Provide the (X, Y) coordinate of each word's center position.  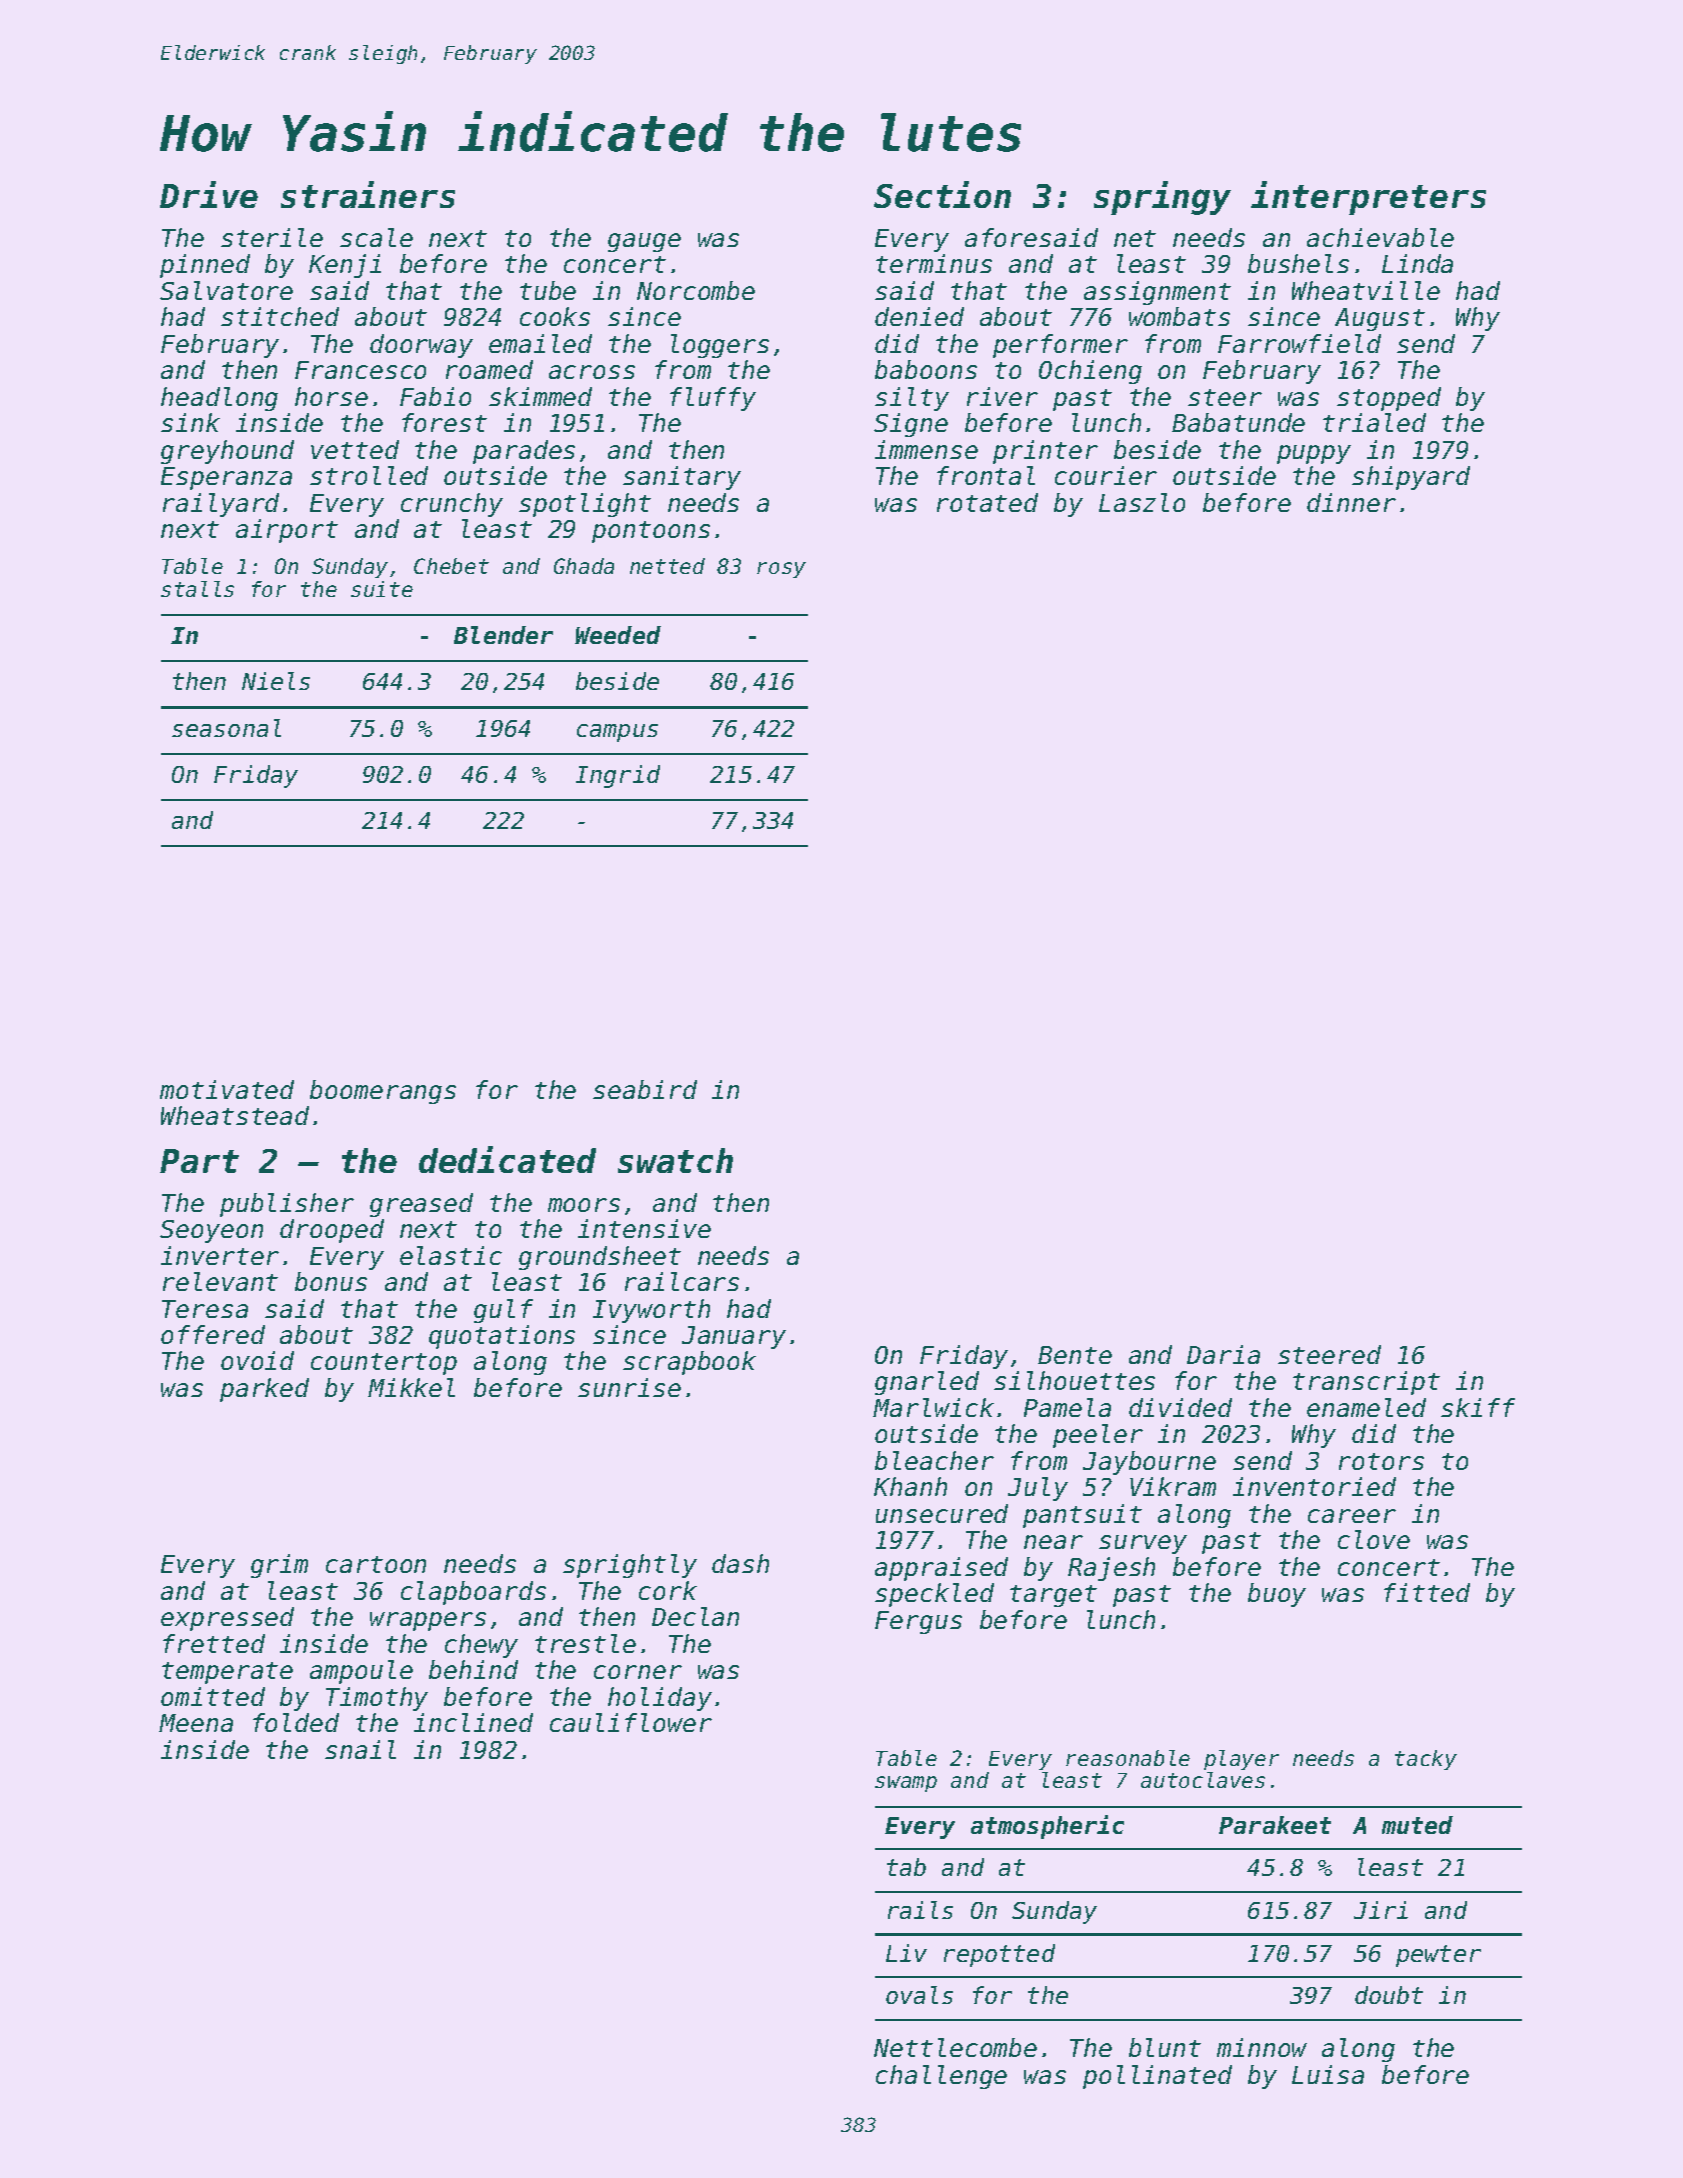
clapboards (473, 1593)
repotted (999, 1955)
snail (360, 1749)
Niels (276, 681)
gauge (644, 242)
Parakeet (1275, 1825)
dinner (1351, 502)
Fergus (918, 1622)
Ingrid (618, 776)
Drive (209, 194)
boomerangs (383, 1092)
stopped (1389, 399)
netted (667, 566)
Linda (1417, 263)
